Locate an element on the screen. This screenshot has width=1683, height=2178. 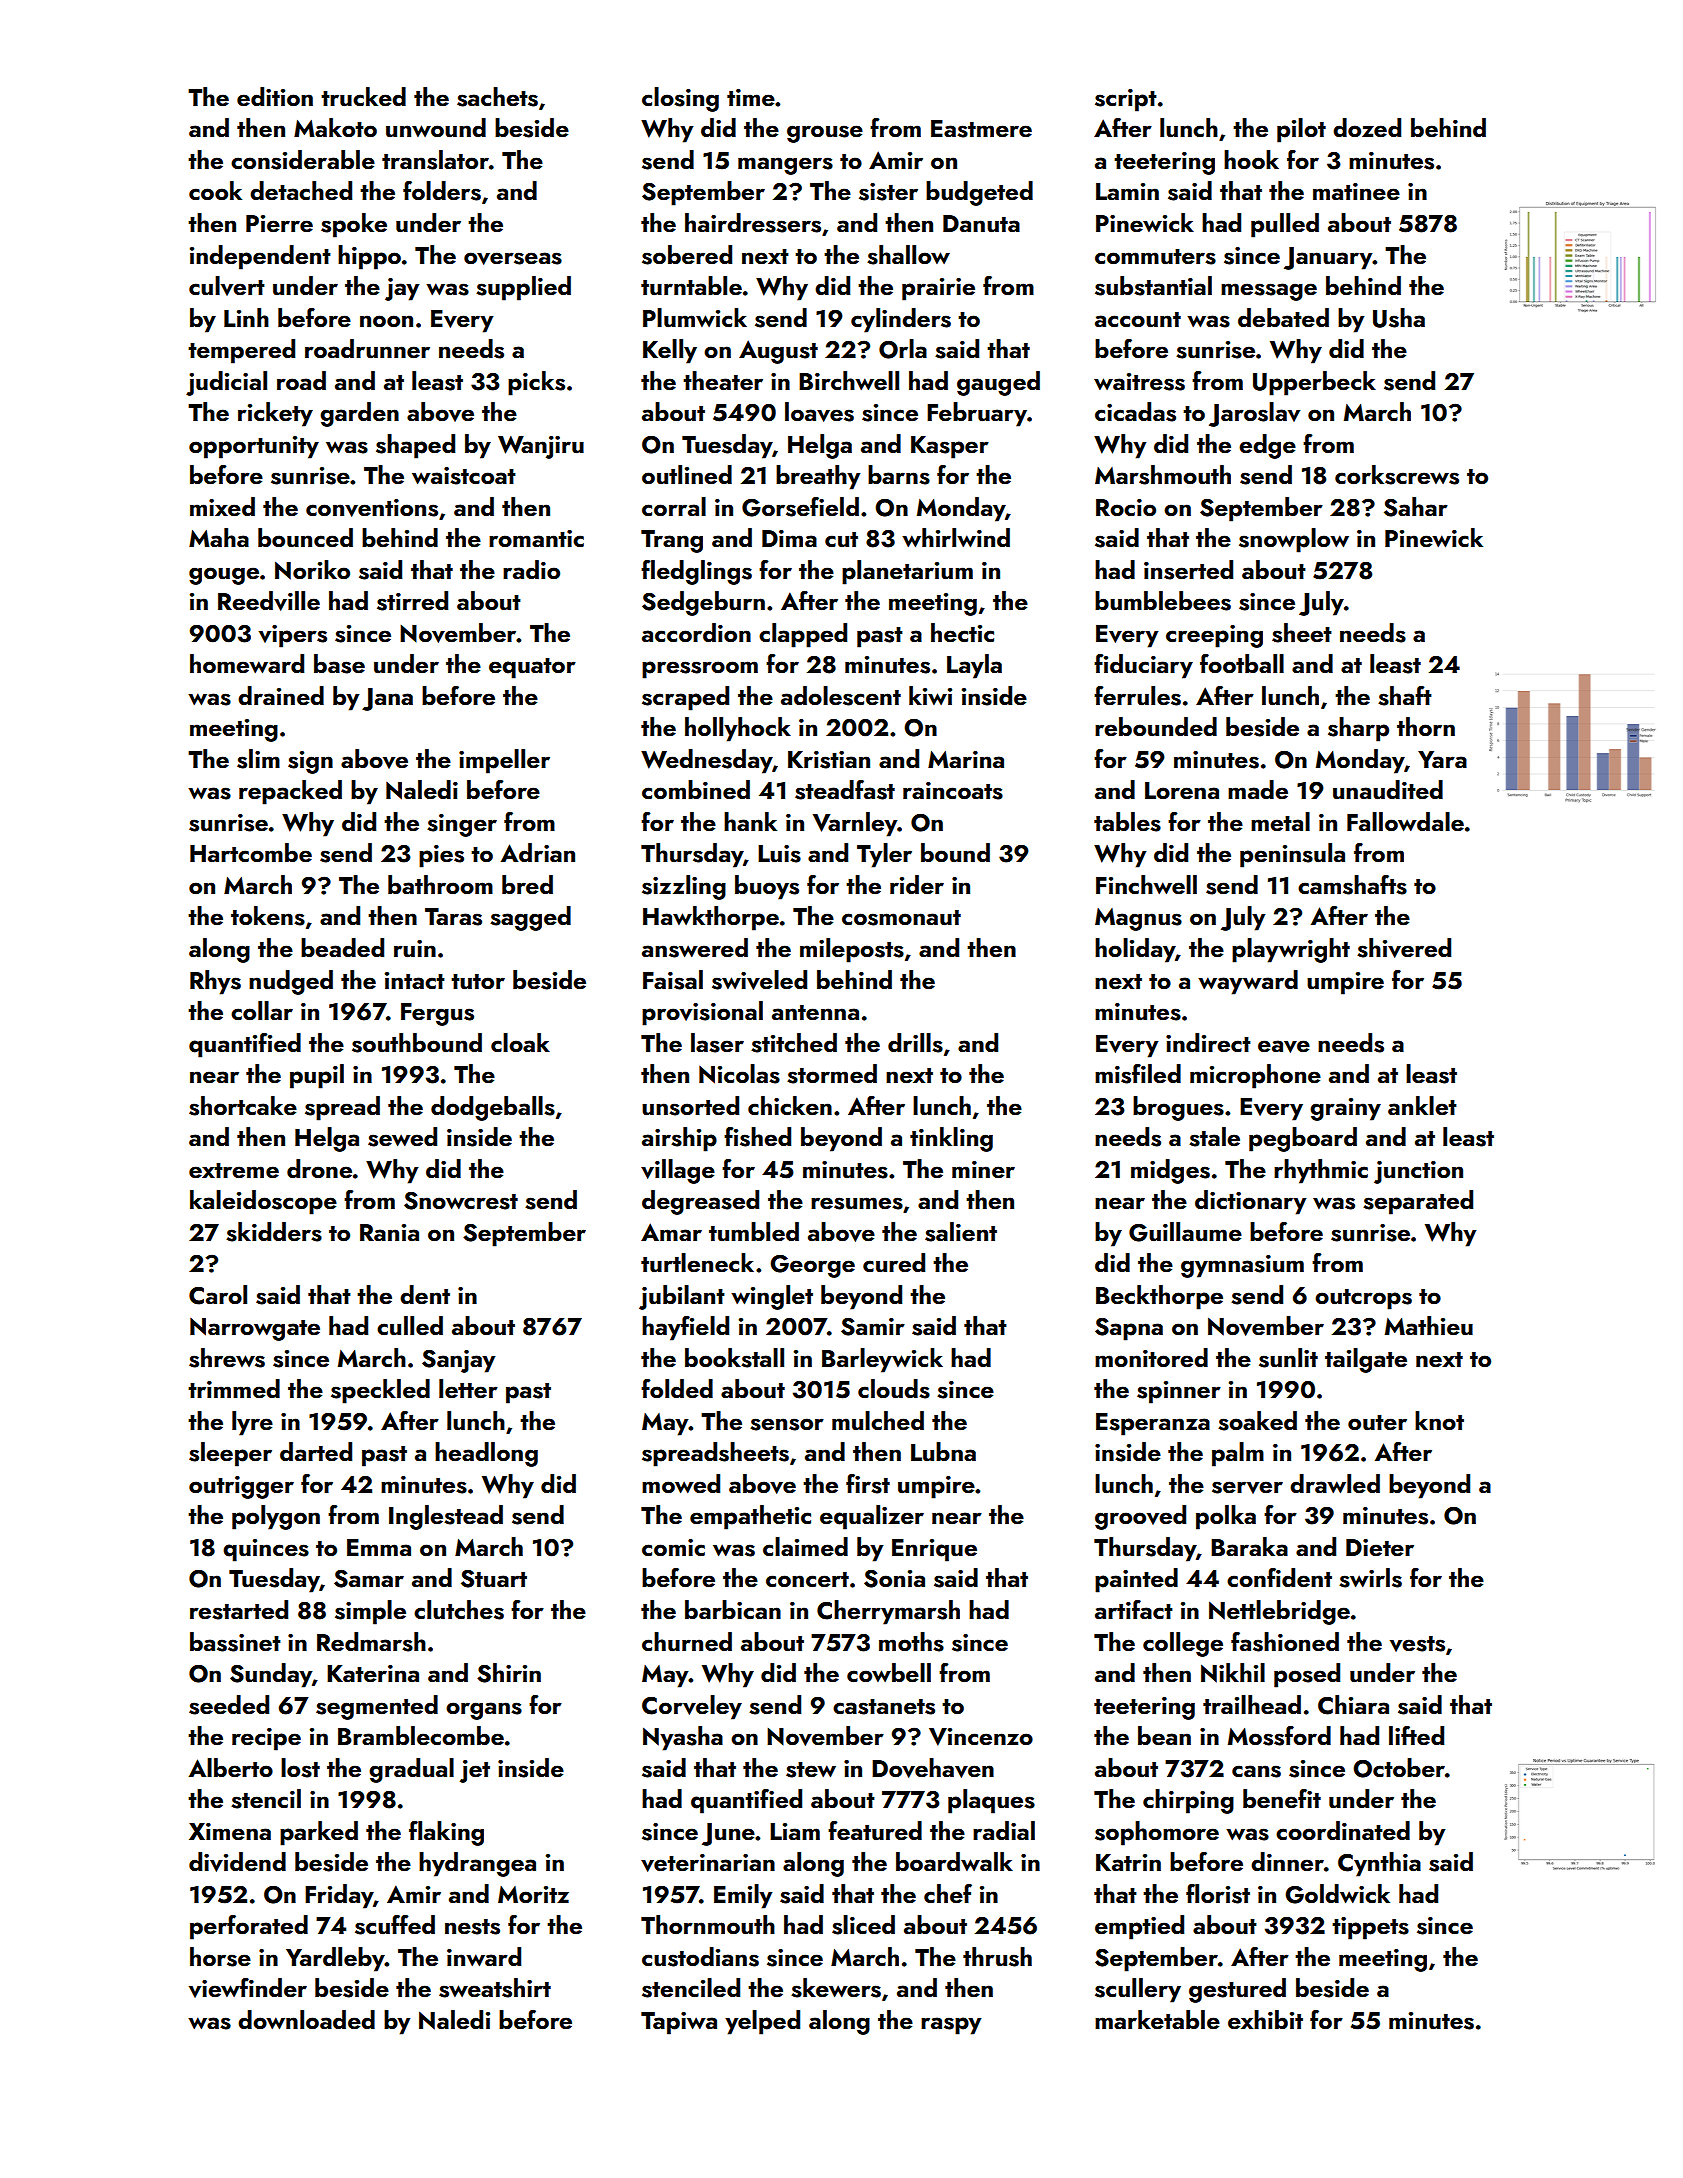
exhibit is located at coordinates (1265, 2019).
